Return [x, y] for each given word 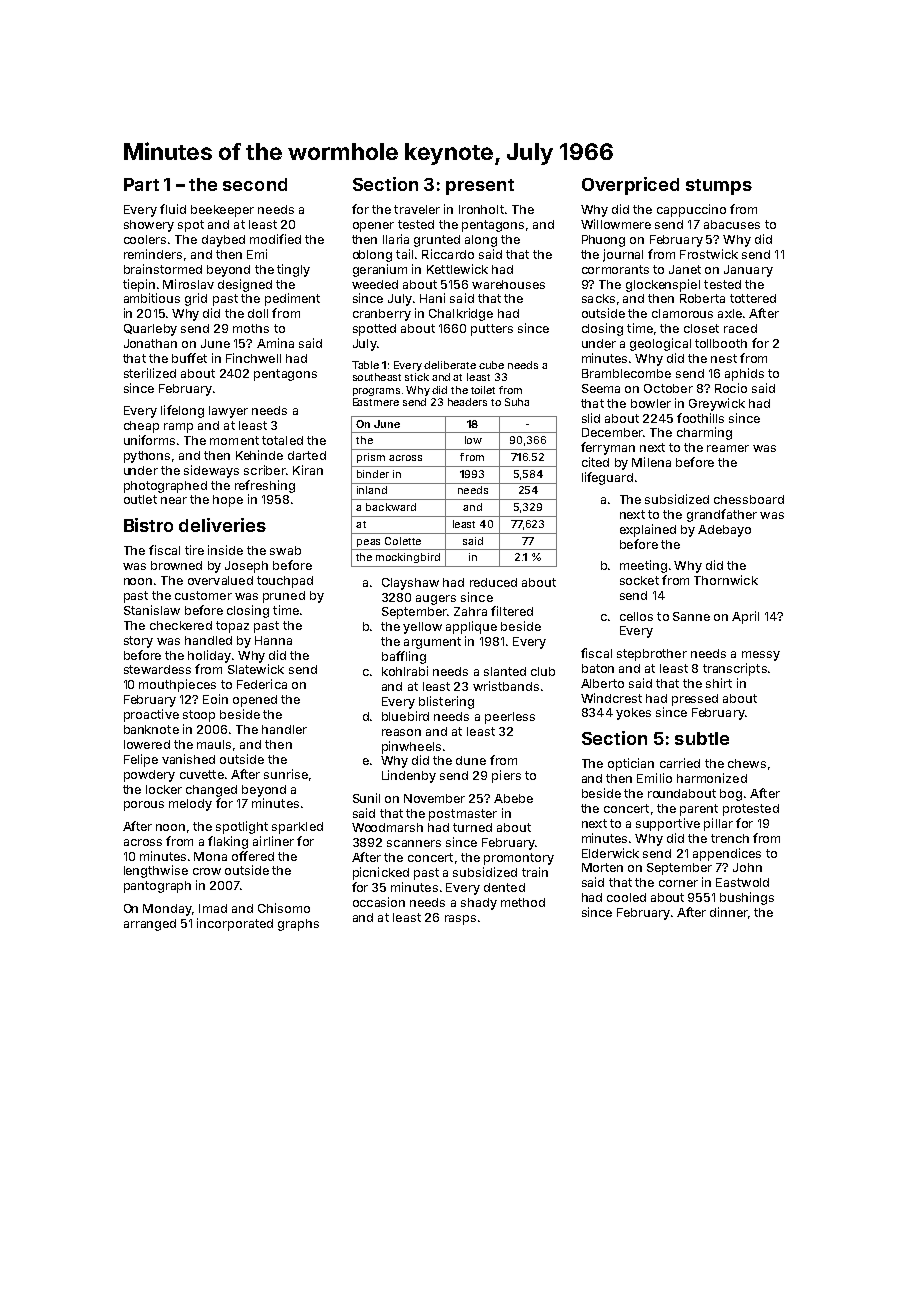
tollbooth [721, 343]
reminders [153, 254]
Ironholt [481, 209]
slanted [505, 671]
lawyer [228, 412]
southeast [377, 377]
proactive [151, 715]
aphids [744, 374]
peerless [510, 718]
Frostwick [709, 254]
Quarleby [150, 330]
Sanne [691, 616]
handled [208, 640]
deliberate [450, 365]
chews [747, 763]
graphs [298, 925]
